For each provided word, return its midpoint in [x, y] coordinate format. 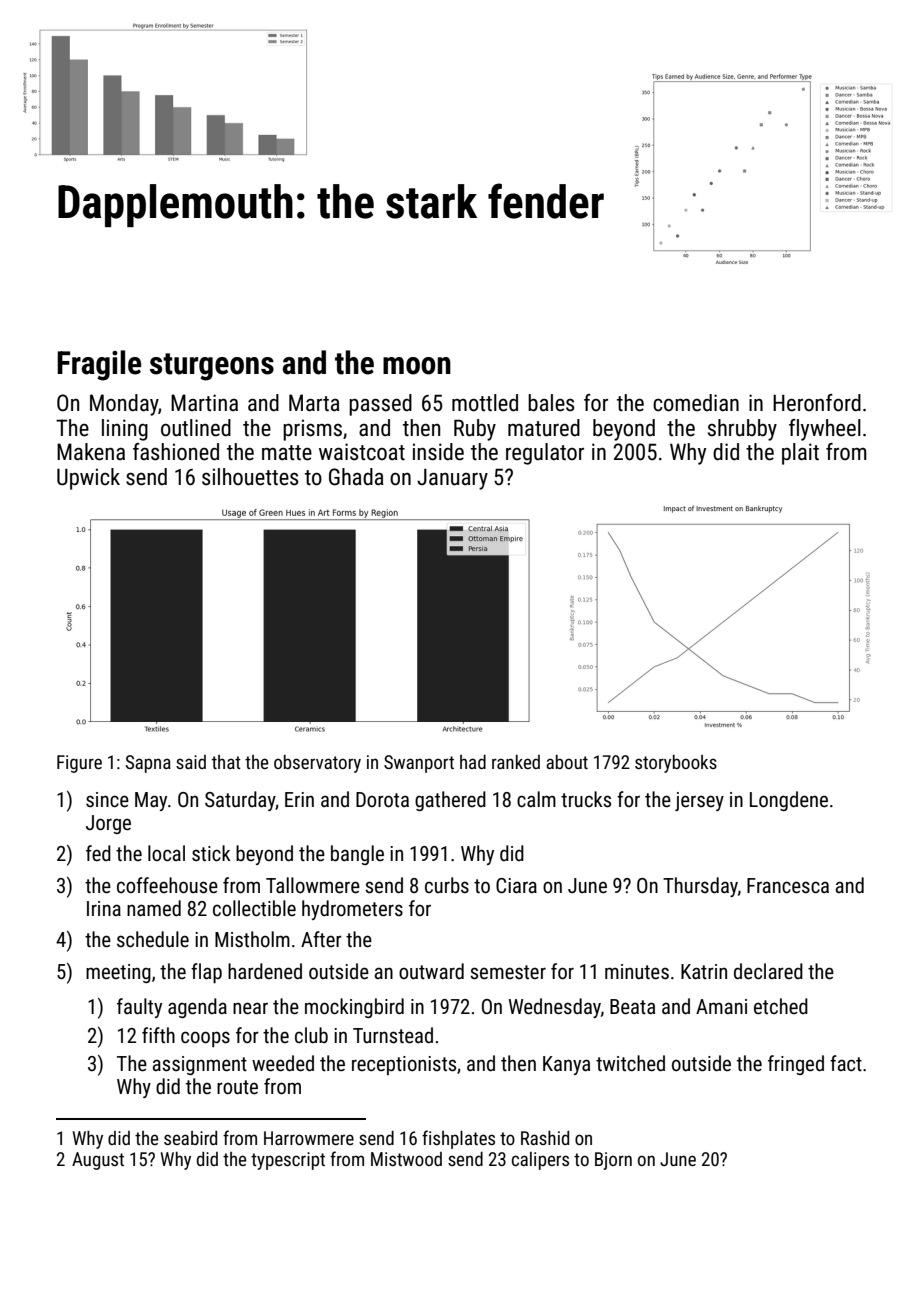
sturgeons [212, 367]
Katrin [704, 971]
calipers [540, 1161]
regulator [545, 454]
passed [380, 405]
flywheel [825, 430]
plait [800, 454]
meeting [118, 973]
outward [431, 971]
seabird [190, 1138]
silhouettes [250, 477]
